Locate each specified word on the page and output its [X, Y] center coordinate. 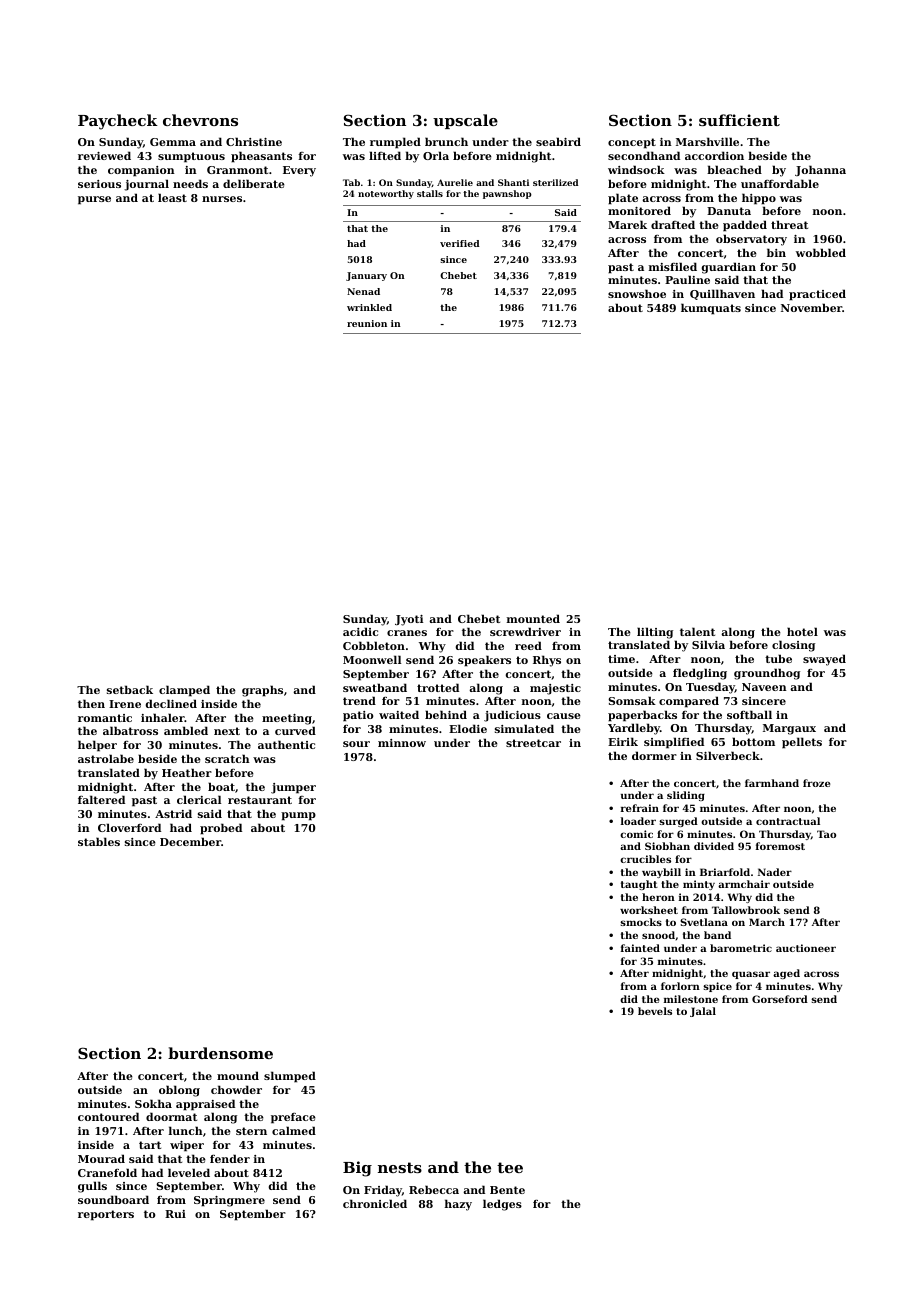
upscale [465, 121]
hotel [802, 631]
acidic [360, 631]
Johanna [820, 170]
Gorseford [780, 999]
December [190, 841]
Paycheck [118, 122]
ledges [502, 1205]
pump [298, 816]
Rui [175, 1214]
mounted [533, 618]
